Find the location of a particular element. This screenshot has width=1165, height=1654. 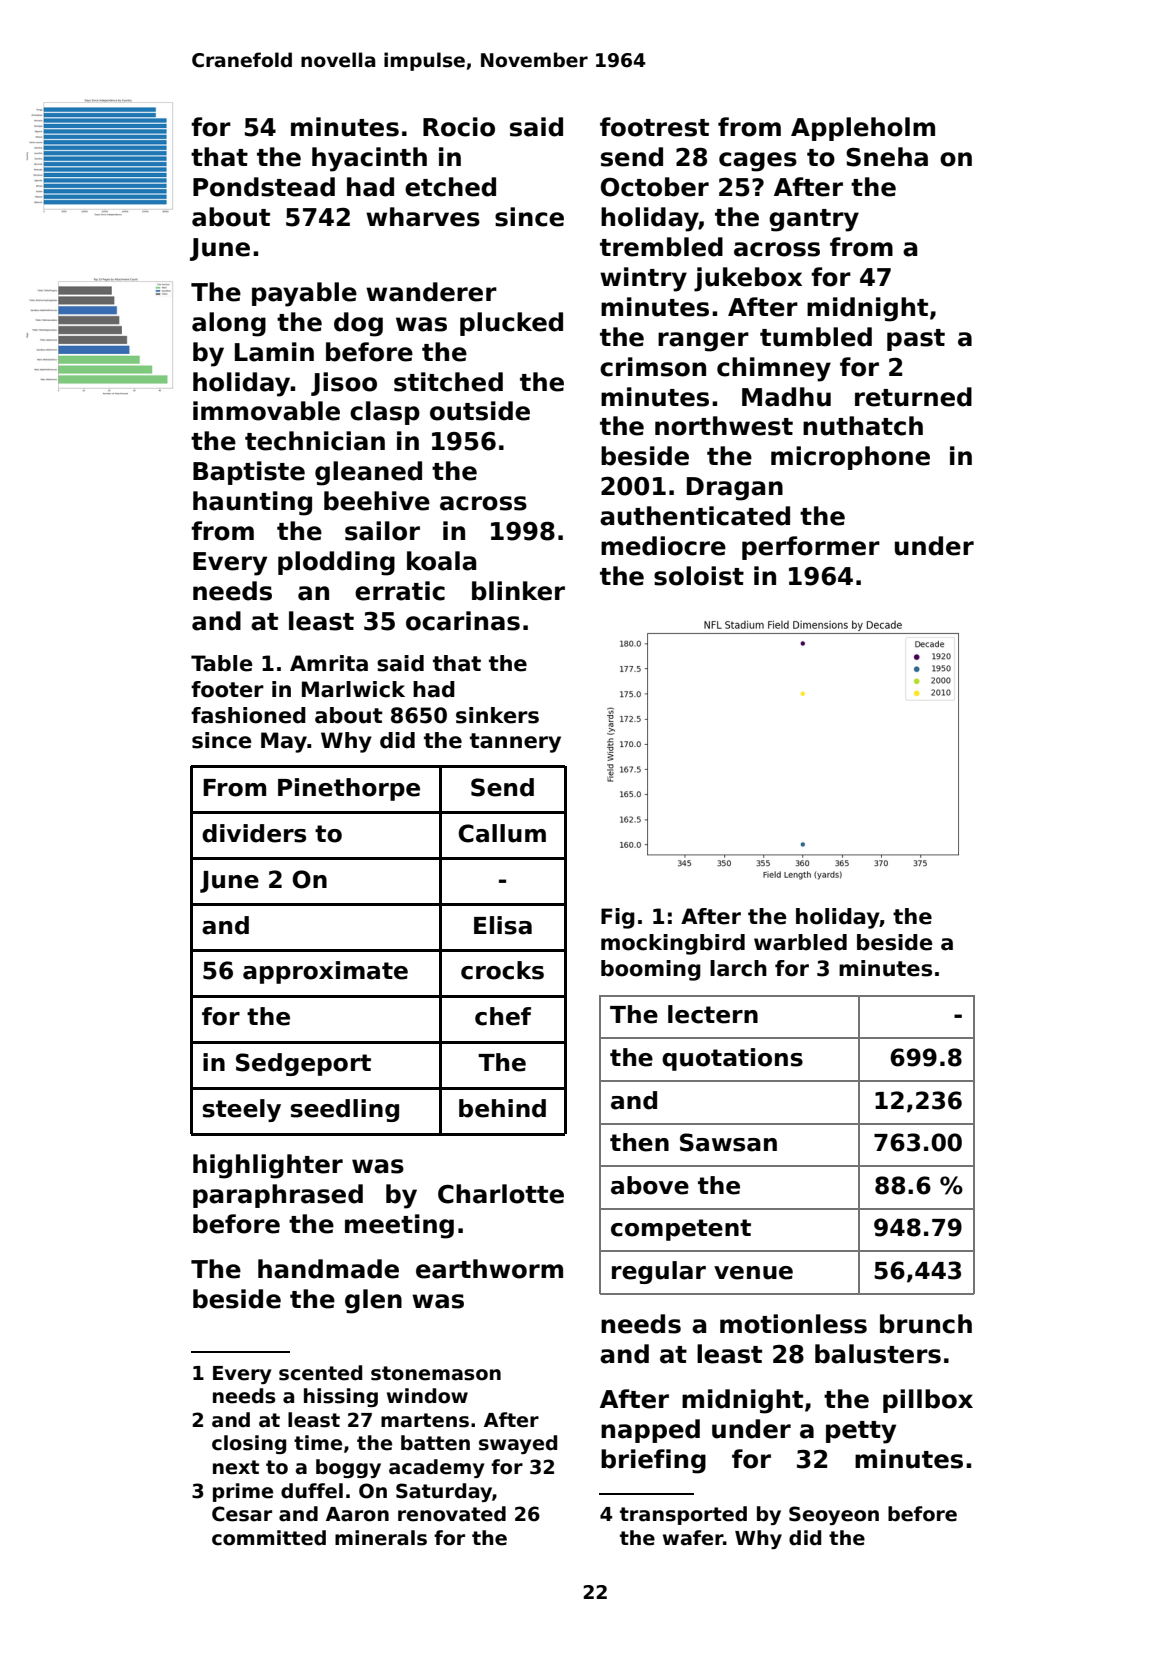

wanderer is located at coordinates (431, 292).
